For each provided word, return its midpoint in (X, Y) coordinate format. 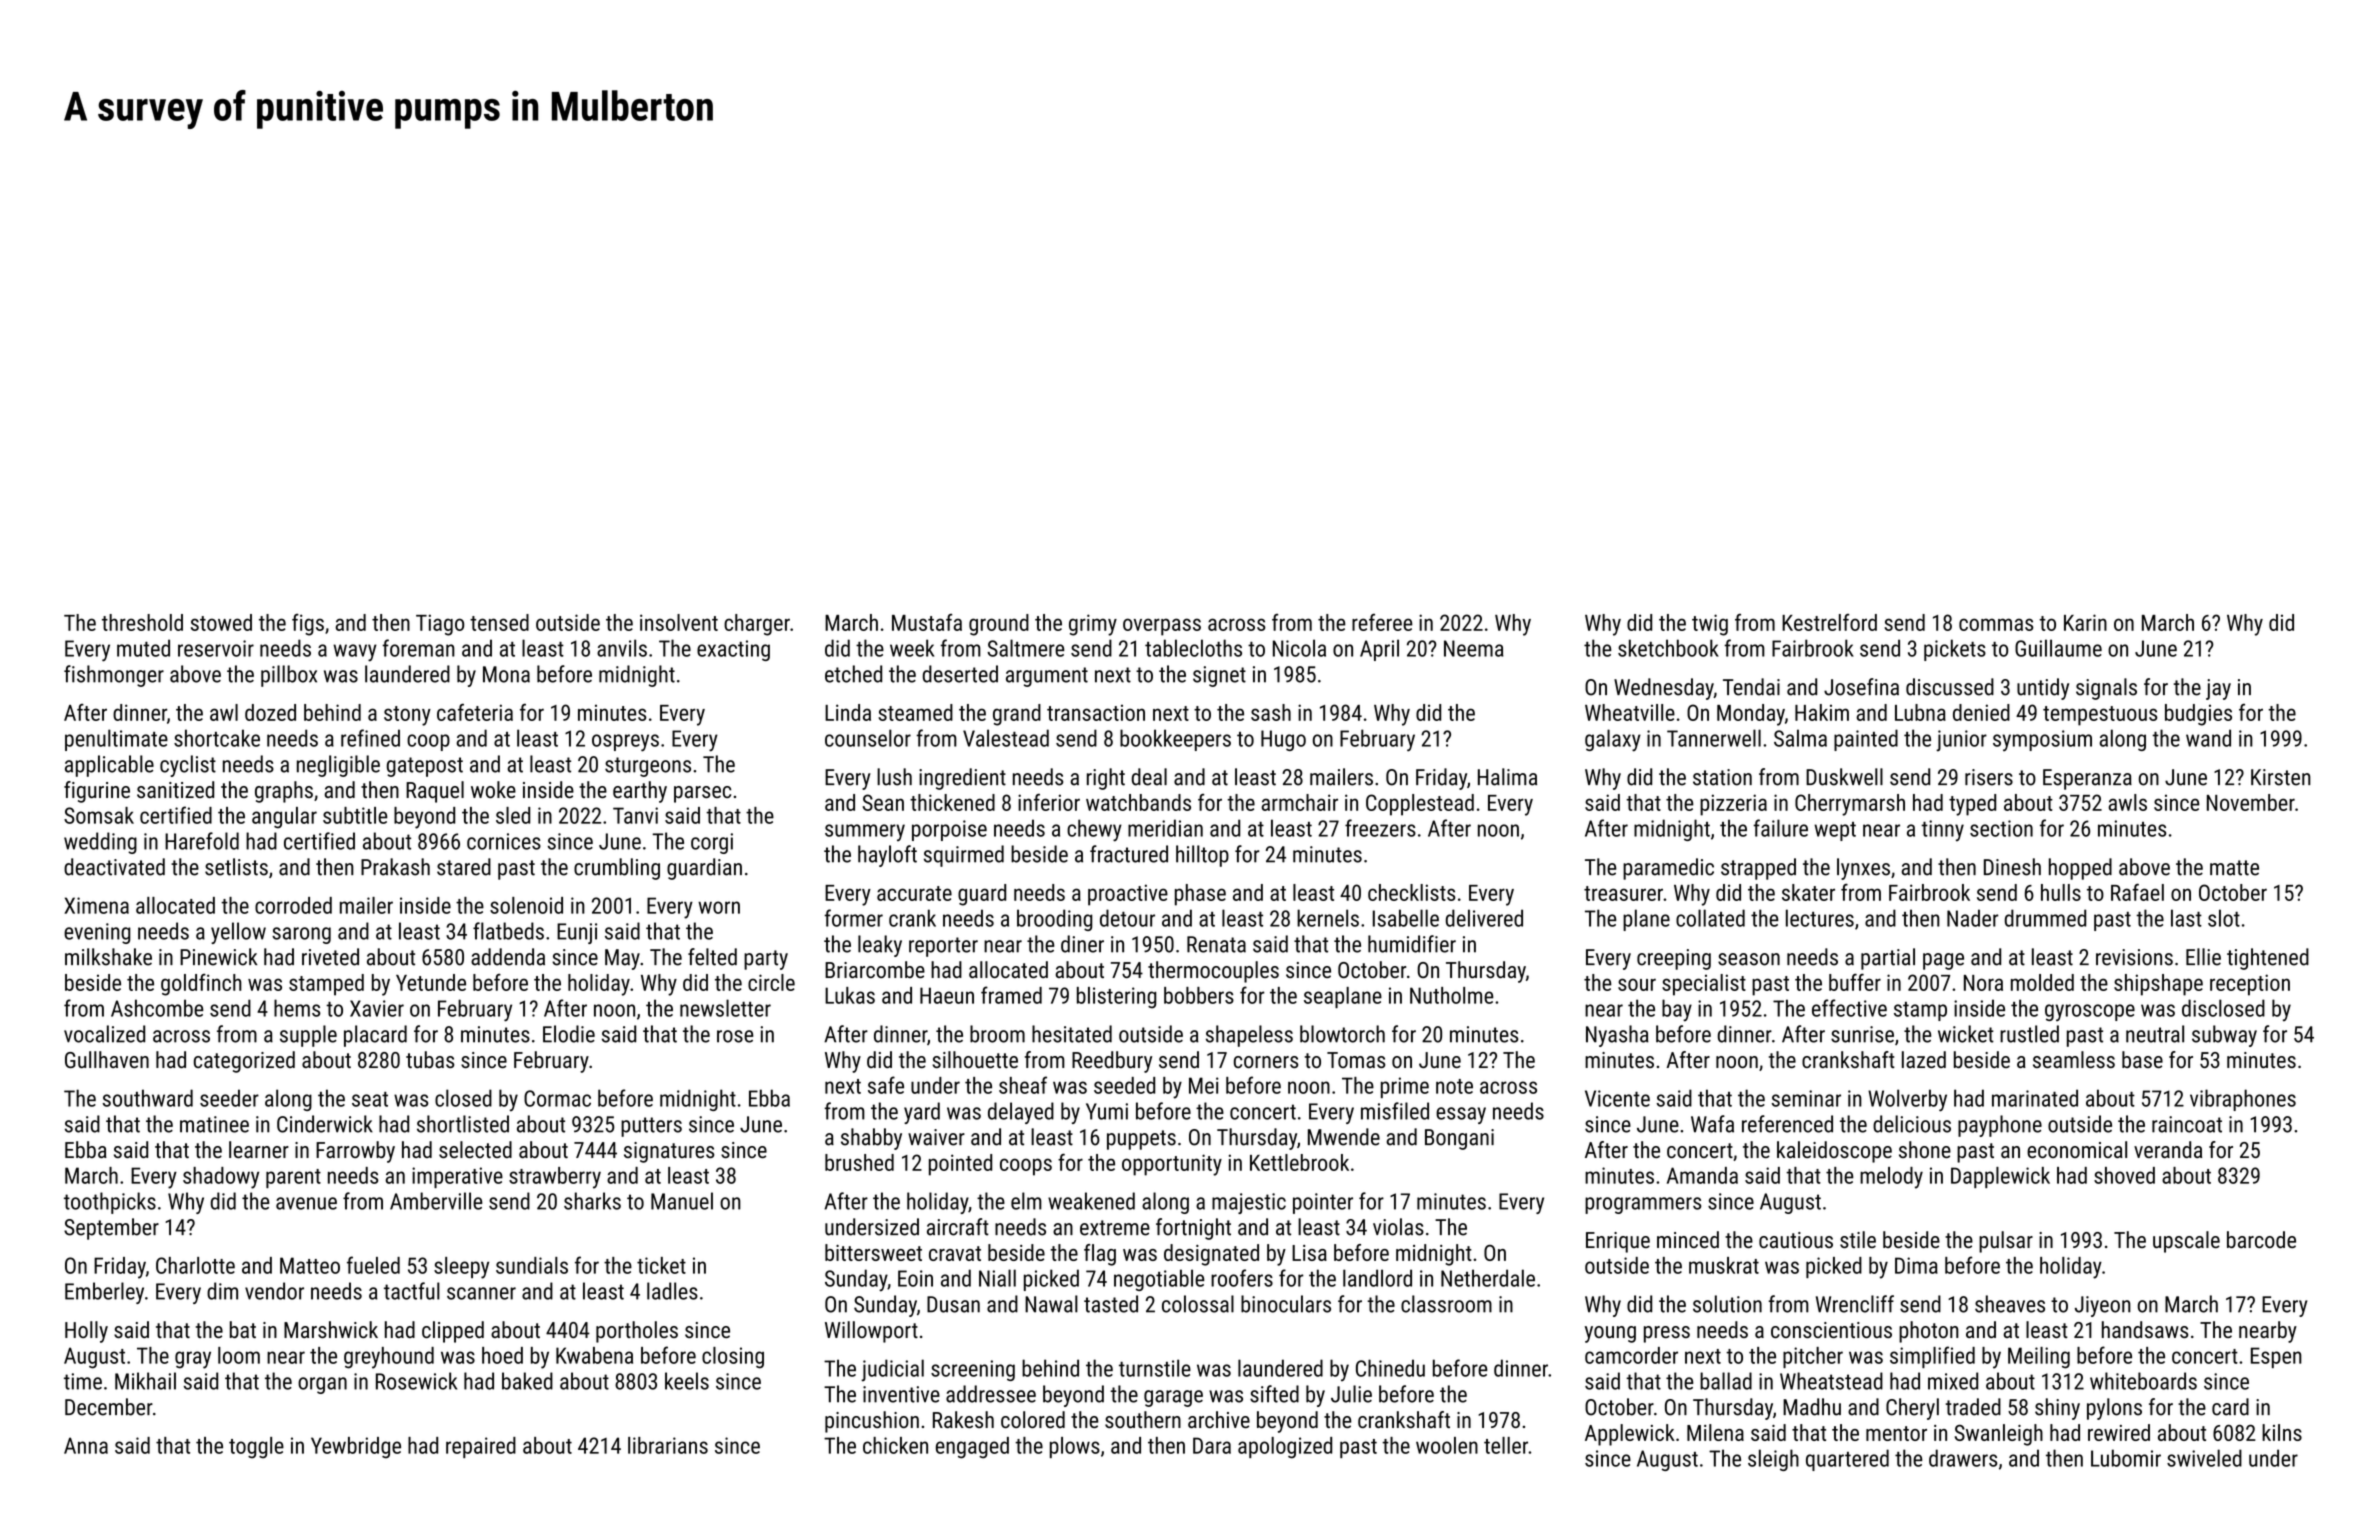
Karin (2085, 622)
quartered (1847, 1460)
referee (1382, 622)
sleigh (1773, 1460)
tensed (499, 622)
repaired (481, 1447)
